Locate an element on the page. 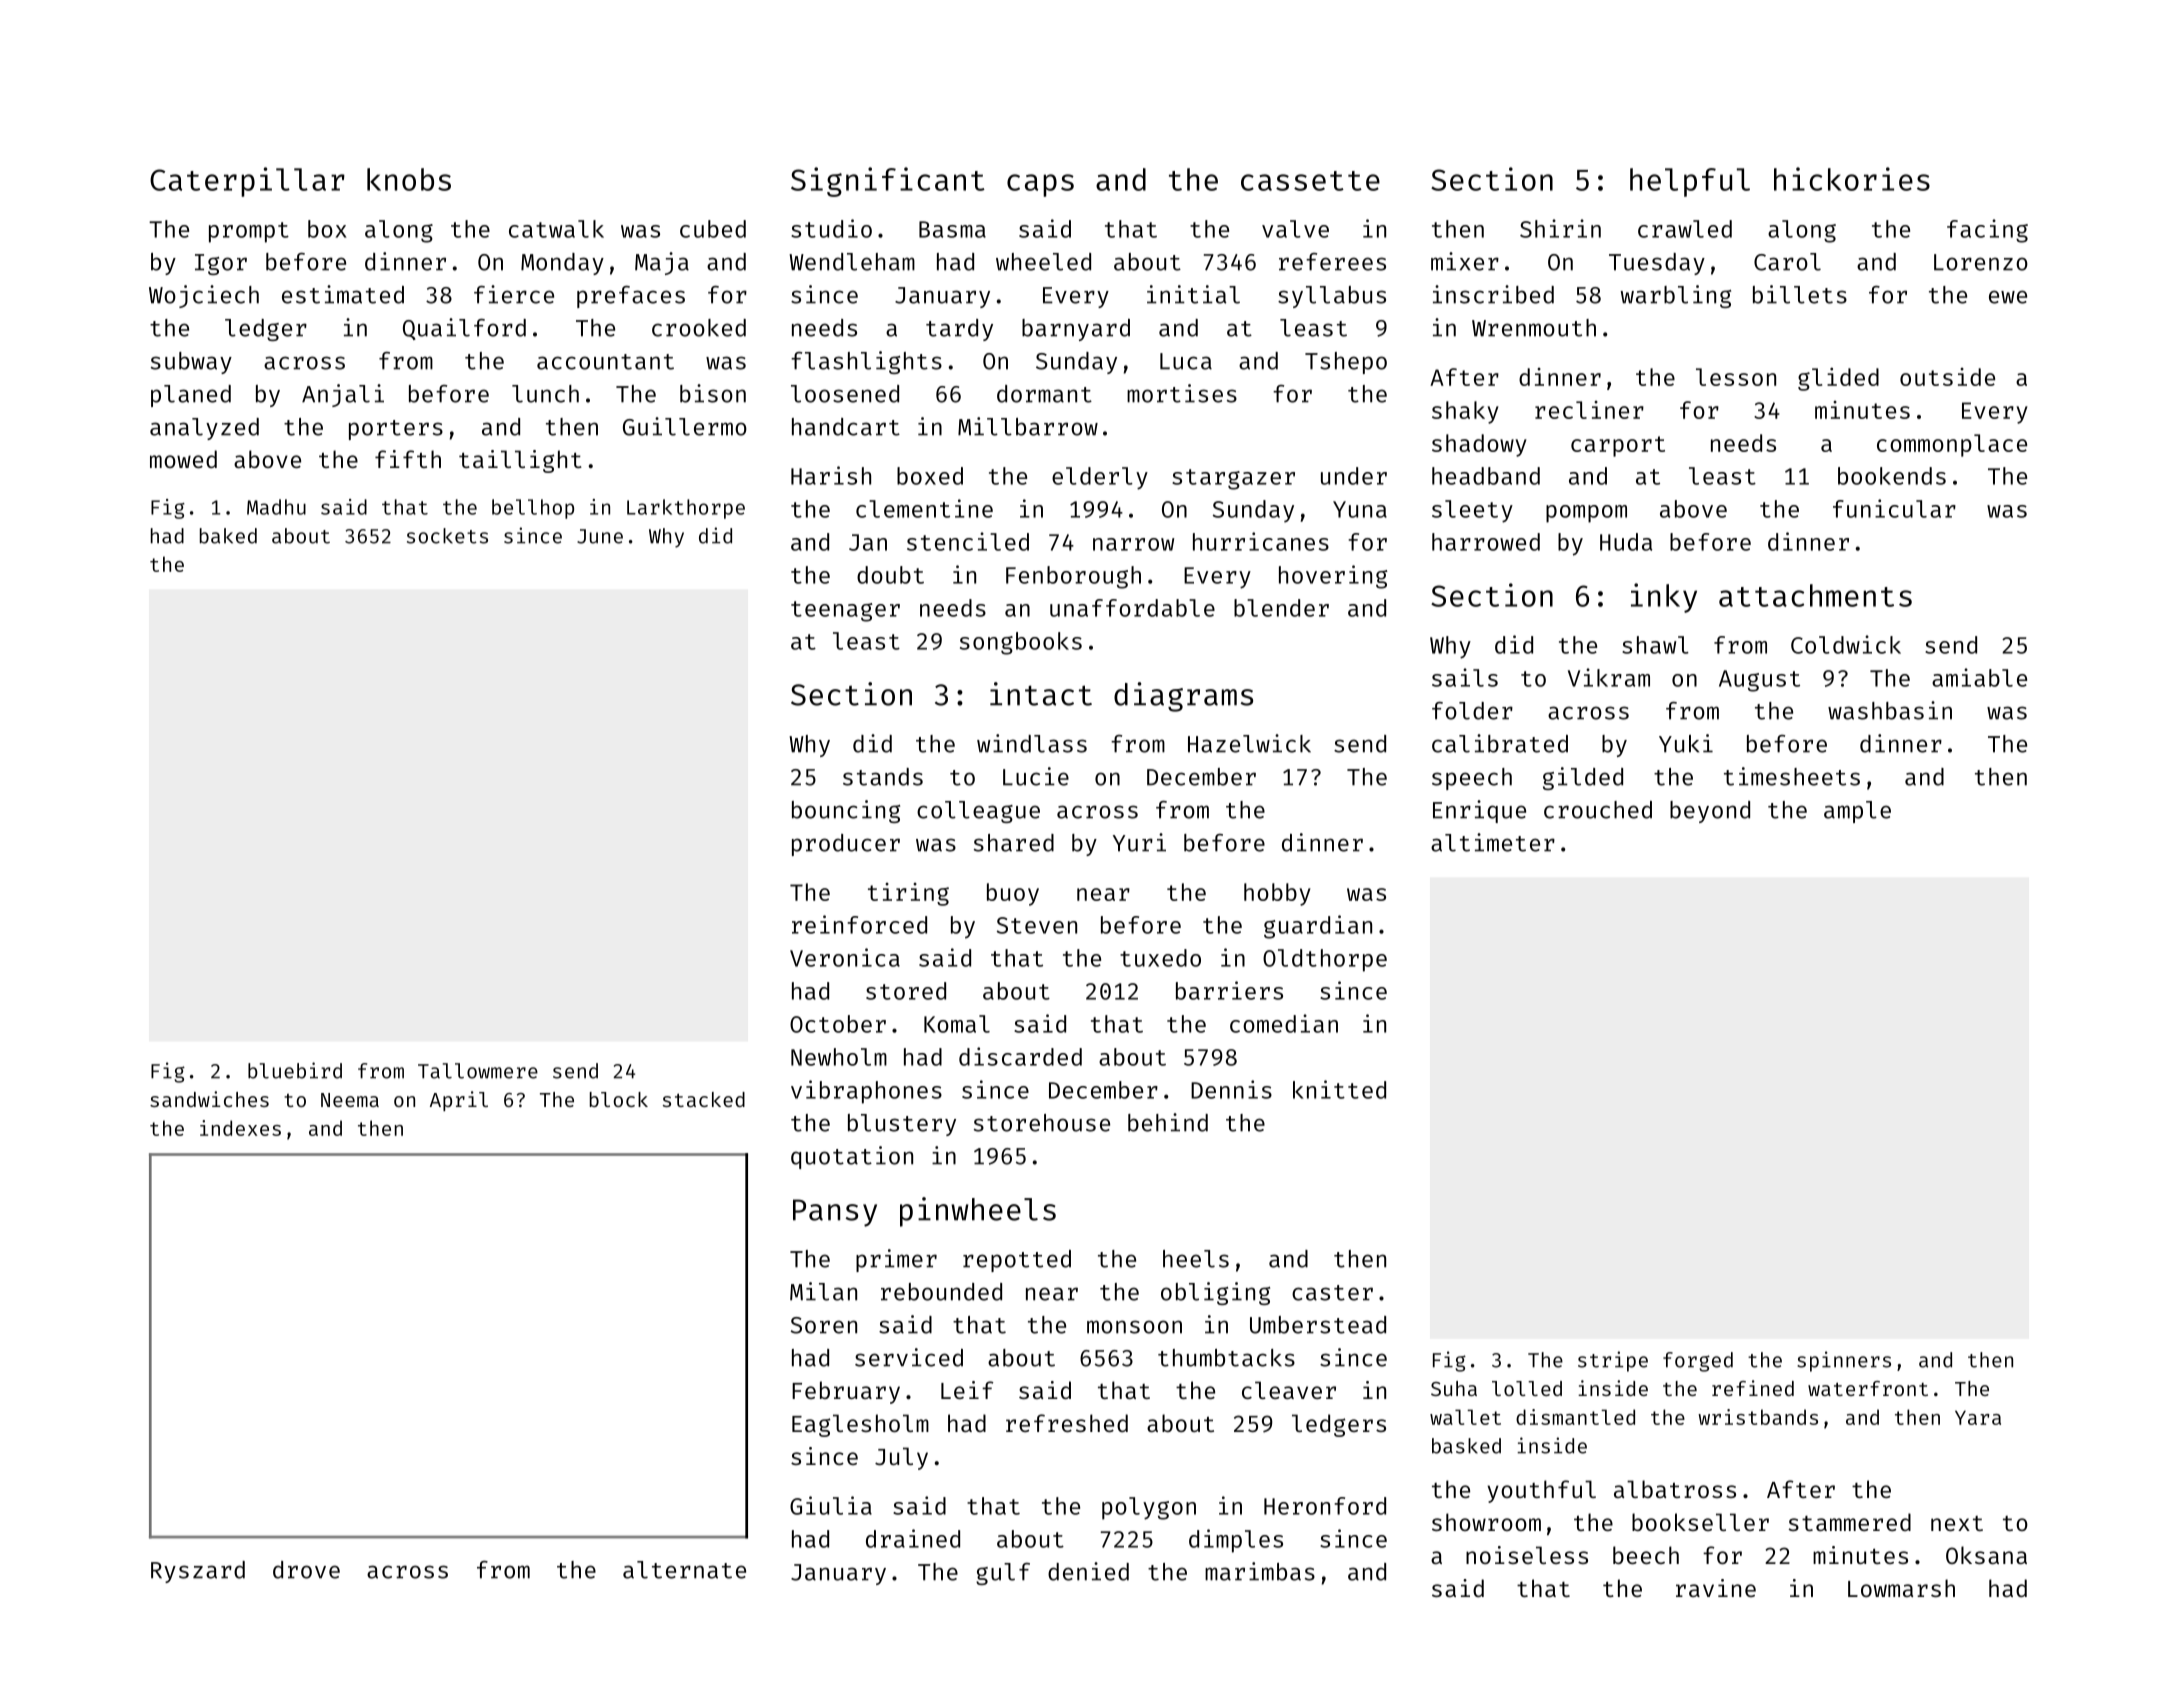 This image has height=1683, width=2178. knitted is located at coordinates (1339, 1089).
